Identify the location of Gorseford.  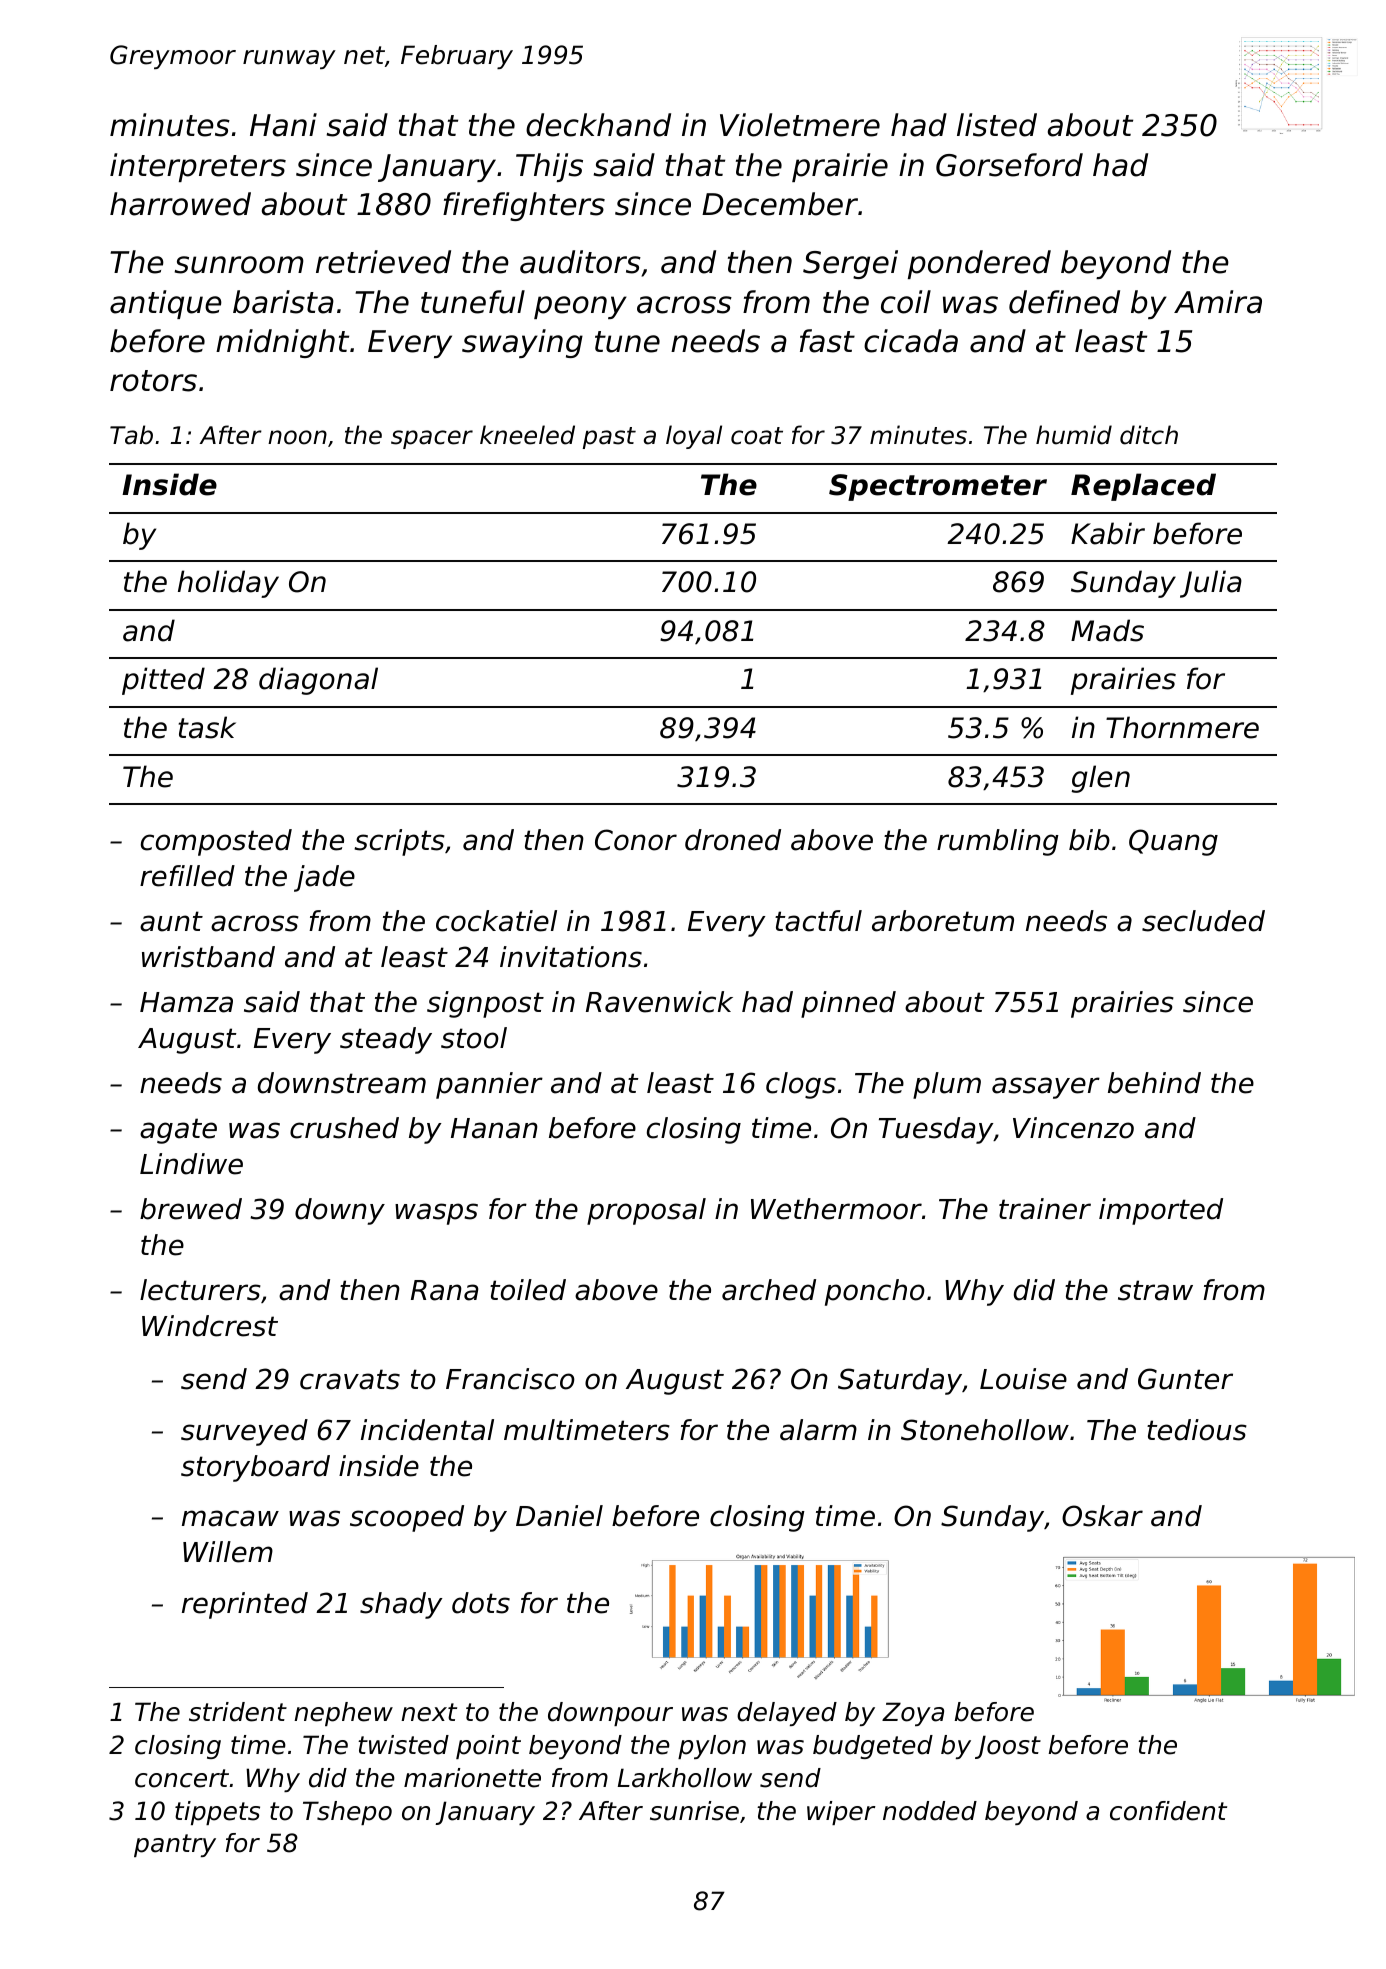
(1009, 165).
